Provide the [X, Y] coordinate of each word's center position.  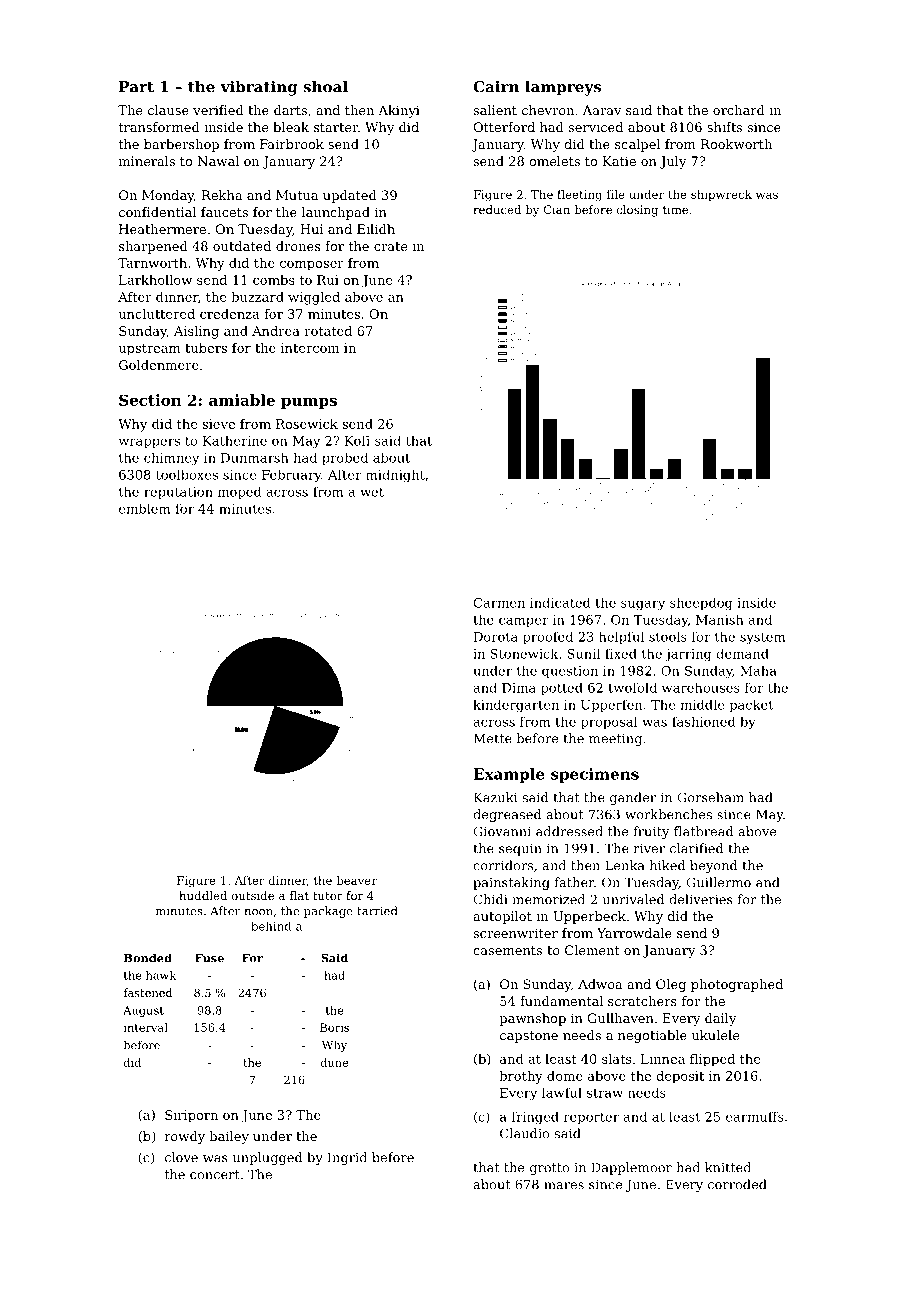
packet [752, 705]
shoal [325, 86]
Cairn [496, 87]
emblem [145, 509]
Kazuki [495, 797]
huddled [203, 895]
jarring [688, 655]
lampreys [563, 88]
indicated [560, 603]
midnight [395, 476]
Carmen [499, 603]
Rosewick [307, 424]
